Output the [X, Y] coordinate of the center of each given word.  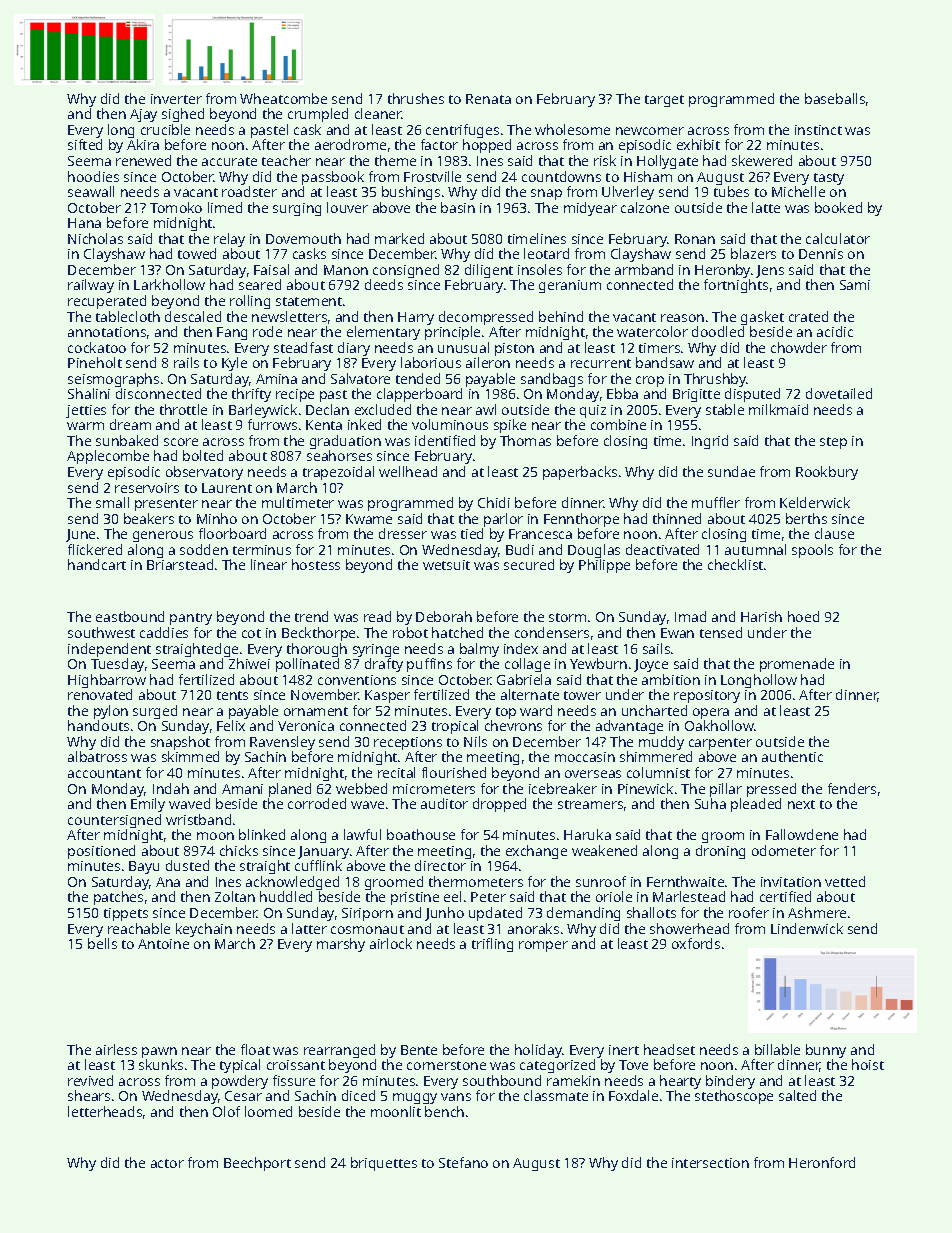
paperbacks [580, 473]
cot [251, 633]
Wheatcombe [283, 98]
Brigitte [696, 395]
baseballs [835, 98]
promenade [797, 665]
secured [529, 564]
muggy [415, 1098]
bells [102, 943]
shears [89, 1095]
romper [543, 946]
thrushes [416, 98]
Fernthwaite [685, 881]
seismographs [113, 380]
